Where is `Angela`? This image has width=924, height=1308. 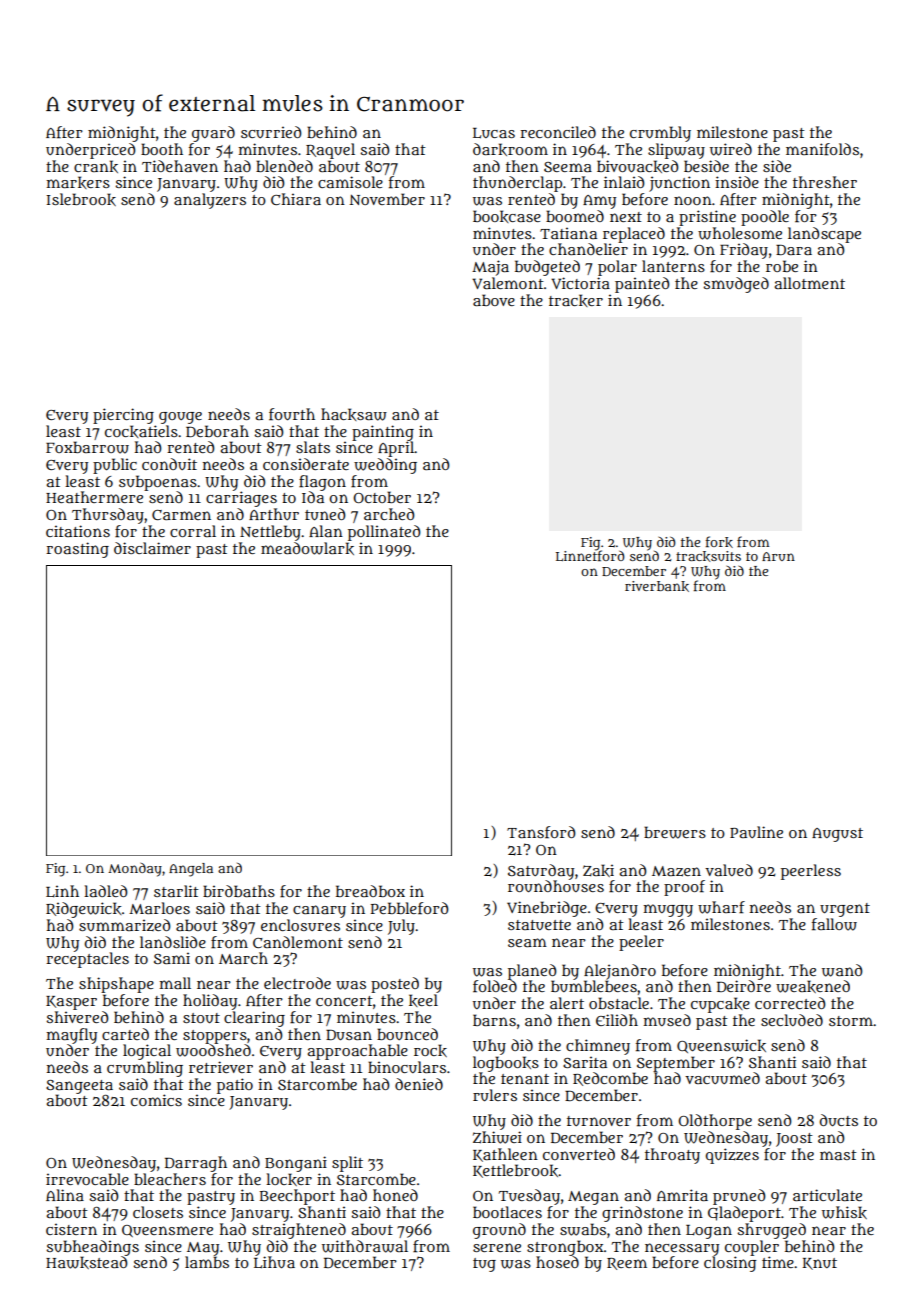
Angela is located at coordinates (191, 870).
